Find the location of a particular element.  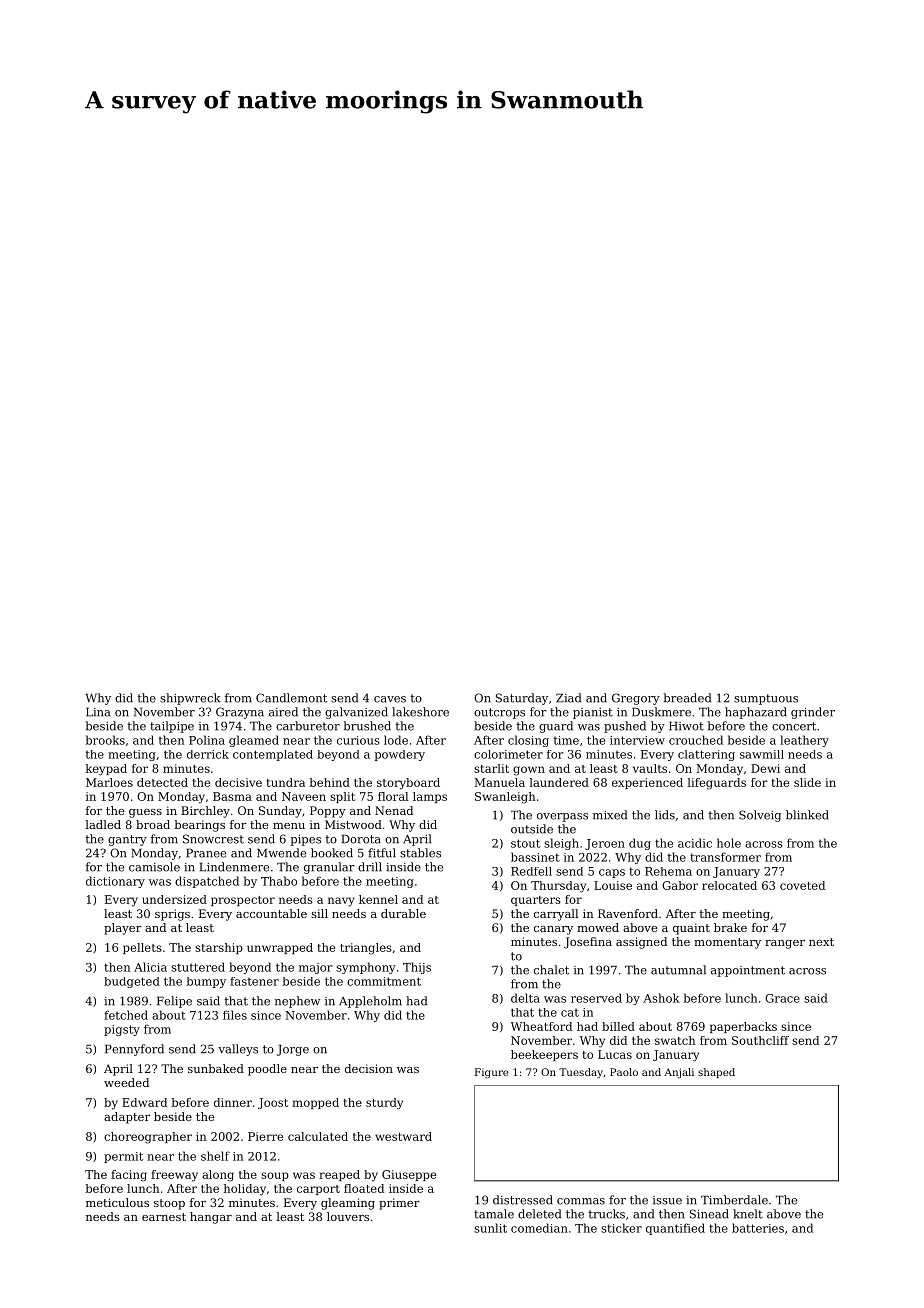

brushed is located at coordinates (367, 726).
